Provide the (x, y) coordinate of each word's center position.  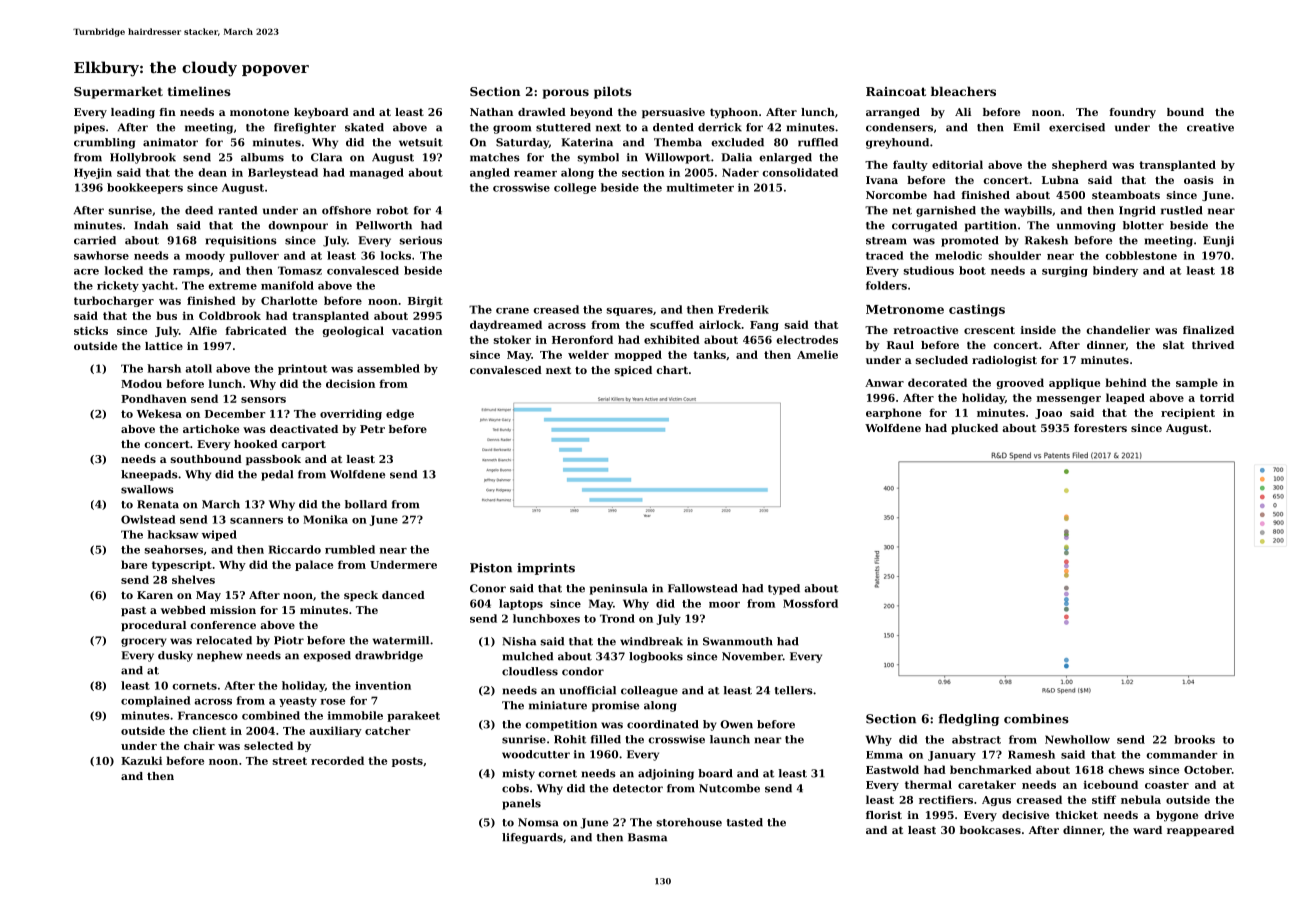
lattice (164, 346)
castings (977, 310)
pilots (613, 92)
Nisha (519, 641)
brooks (1194, 739)
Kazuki (141, 760)
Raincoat (896, 91)
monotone (259, 112)
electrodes (807, 339)
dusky (175, 656)
